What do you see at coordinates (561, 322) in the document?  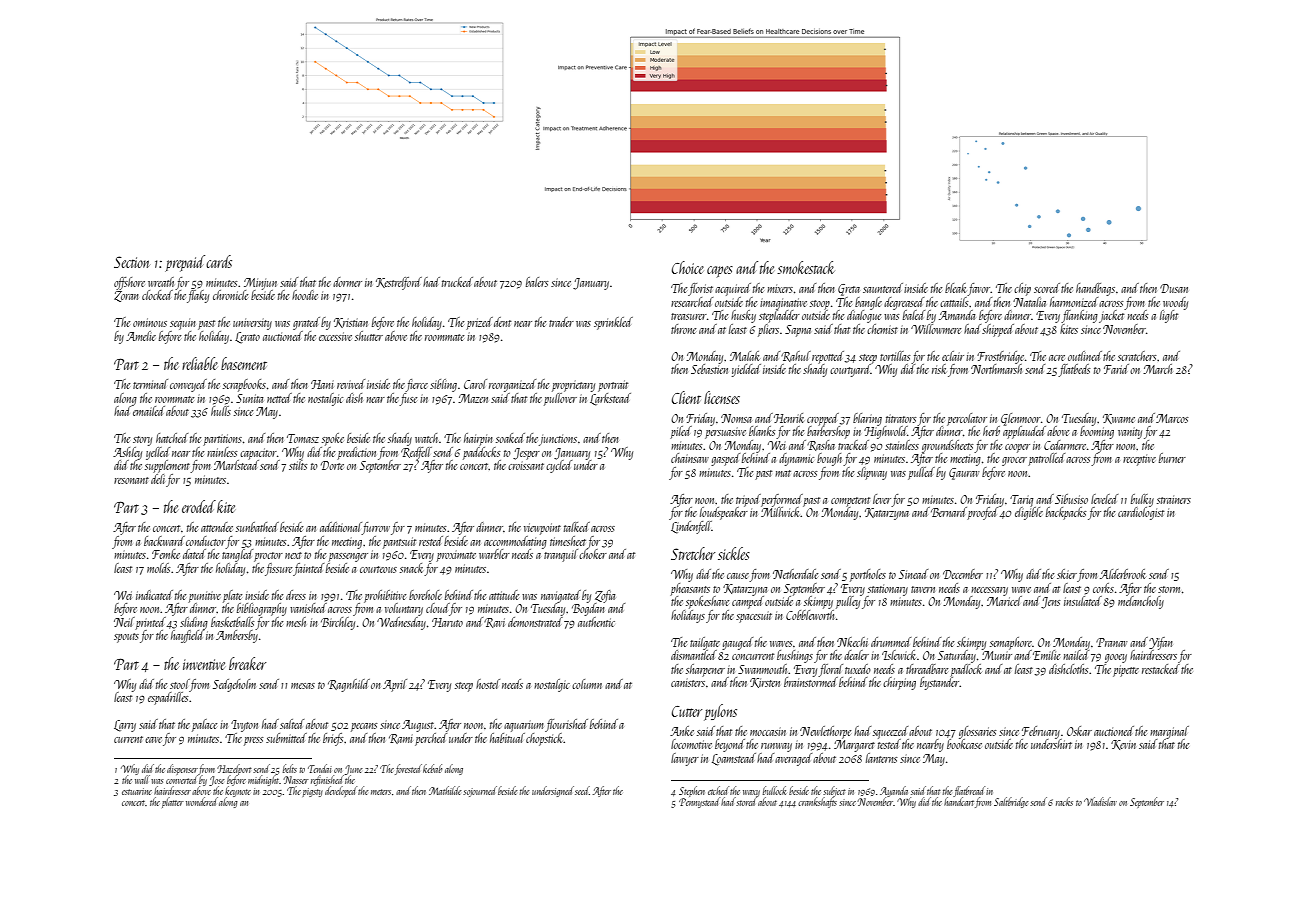 I see `trader` at bounding box center [561, 322].
